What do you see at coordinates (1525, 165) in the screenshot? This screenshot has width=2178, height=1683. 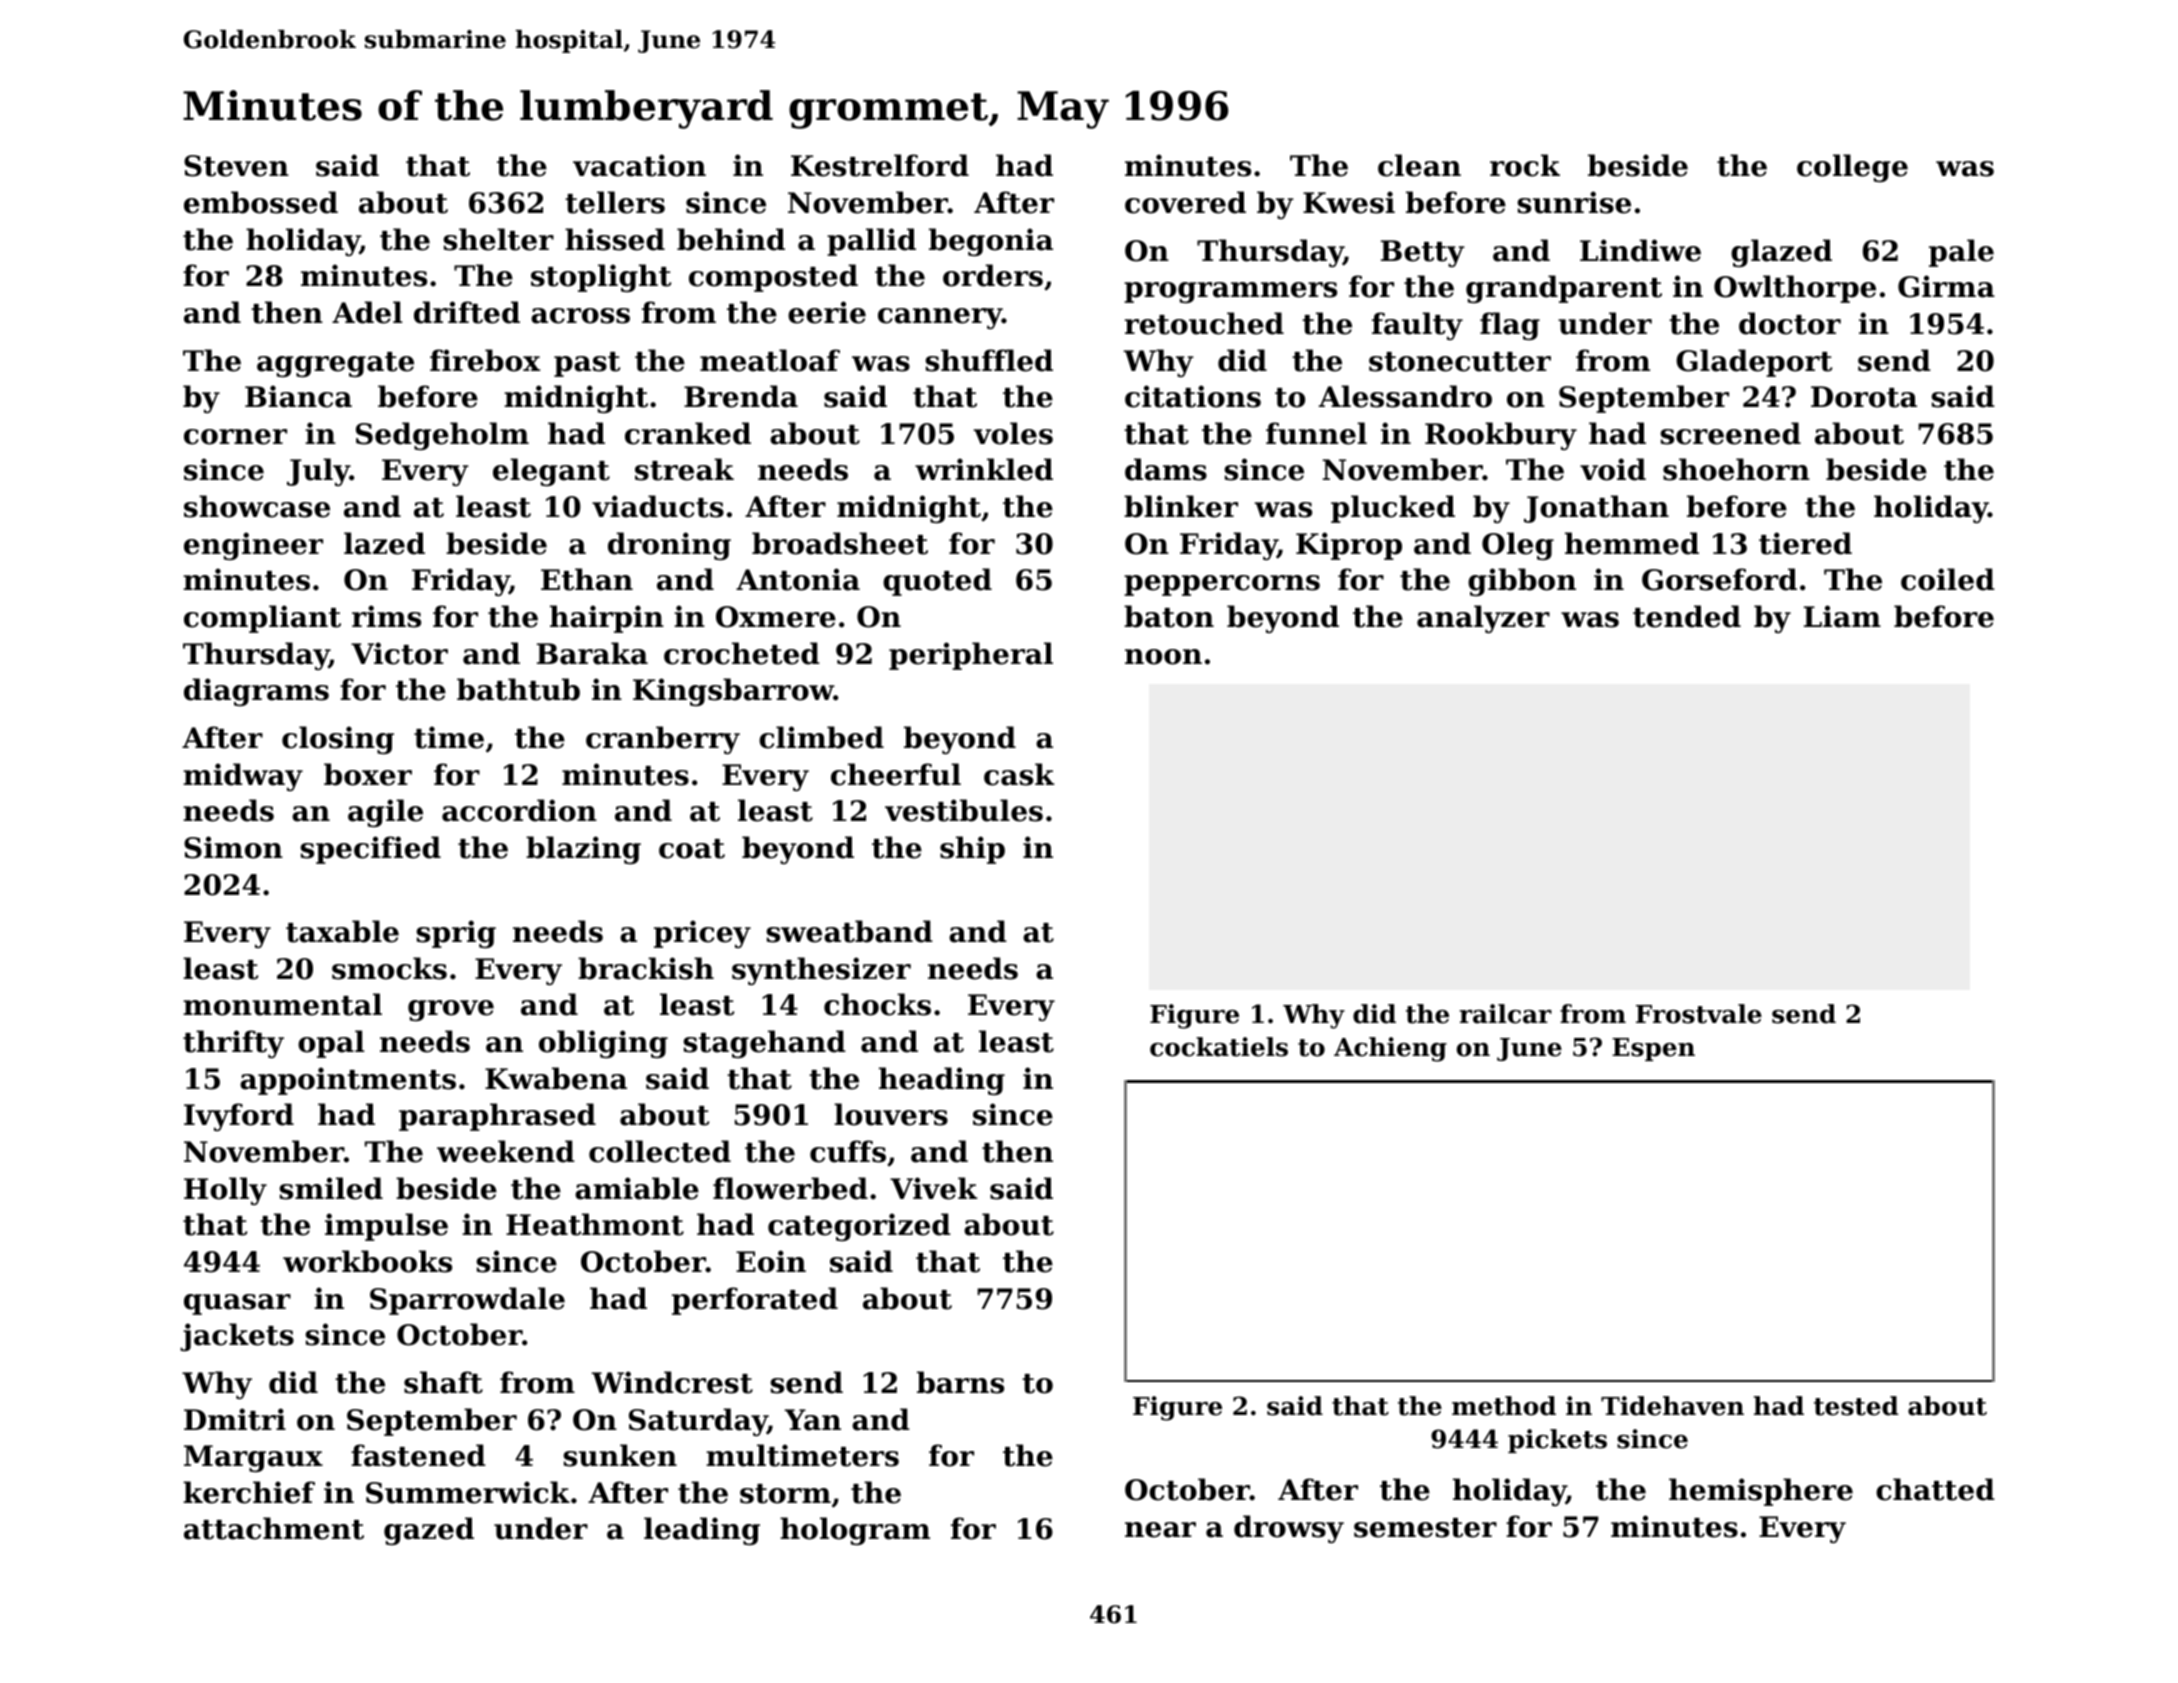 I see `rock` at bounding box center [1525, 165].
